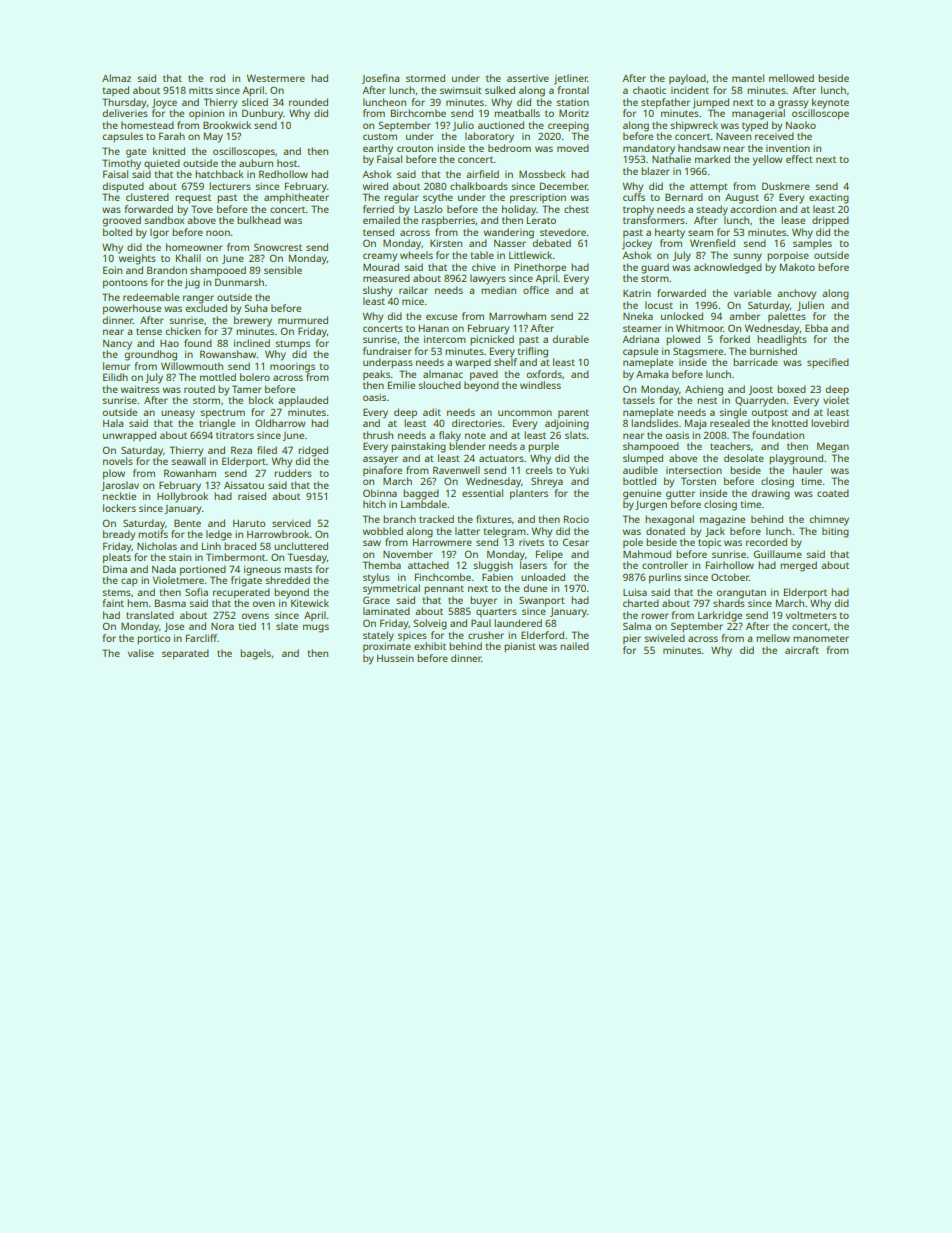  Describe the element at coordinates (694, 126) in the screenshot. I see `shipwreck` at that location.
